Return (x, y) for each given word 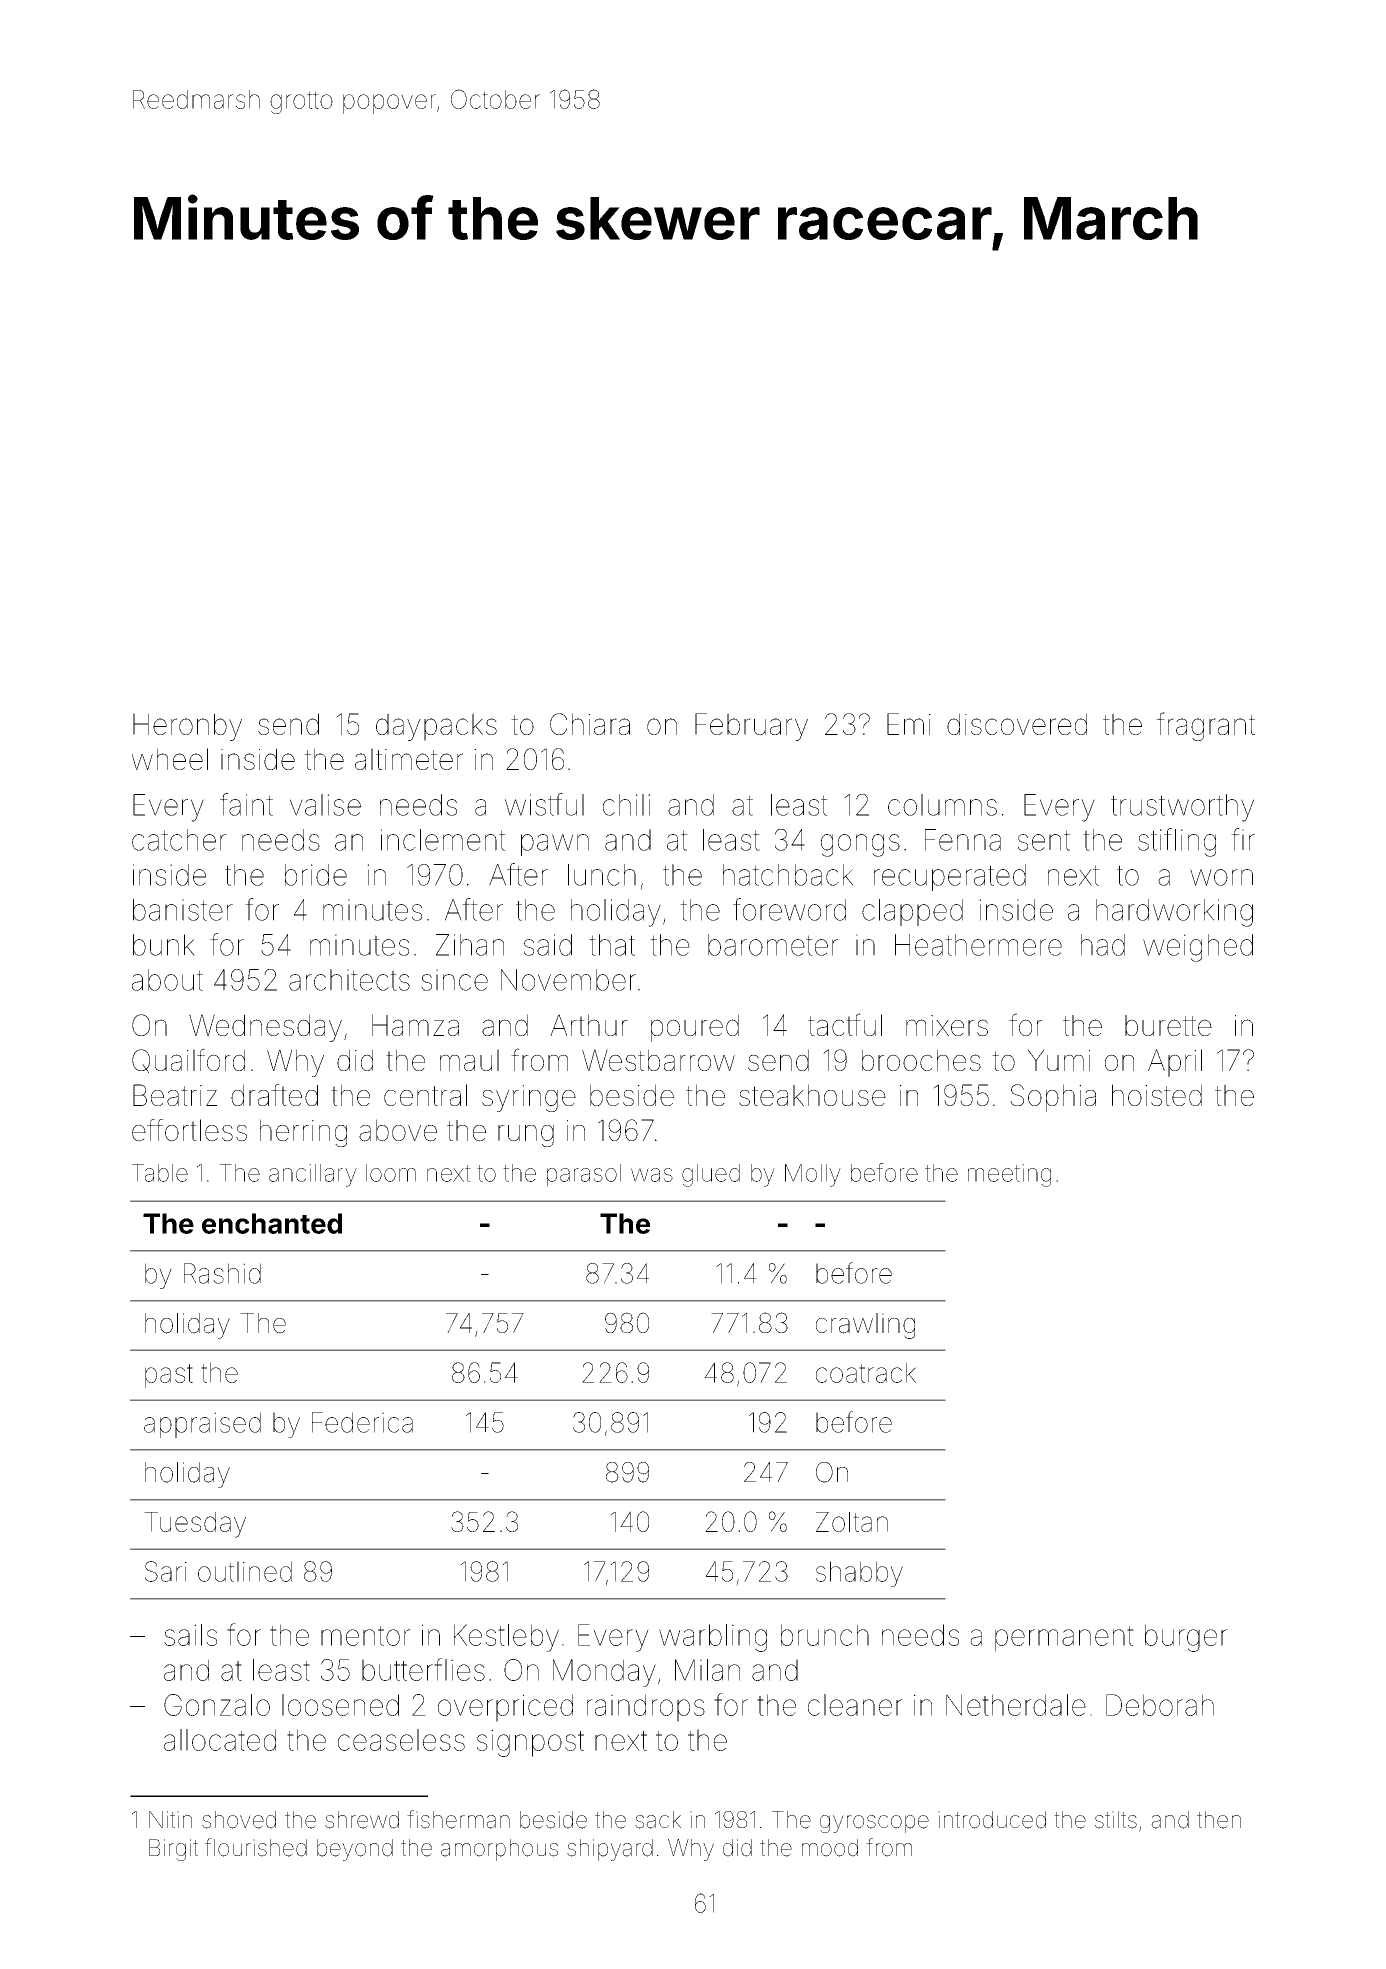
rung (526, 1136)
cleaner (855, 1705)
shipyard (610, 1850)
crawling (865, 1326)
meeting (1009, 1175)
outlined (245, 1571)
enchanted (272, 1223)
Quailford (188, 1060)
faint (246, 804)
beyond (355, 1850)
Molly (813, 1175)
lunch (602, 875)
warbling (713, 1638)
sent (1044, 840)
